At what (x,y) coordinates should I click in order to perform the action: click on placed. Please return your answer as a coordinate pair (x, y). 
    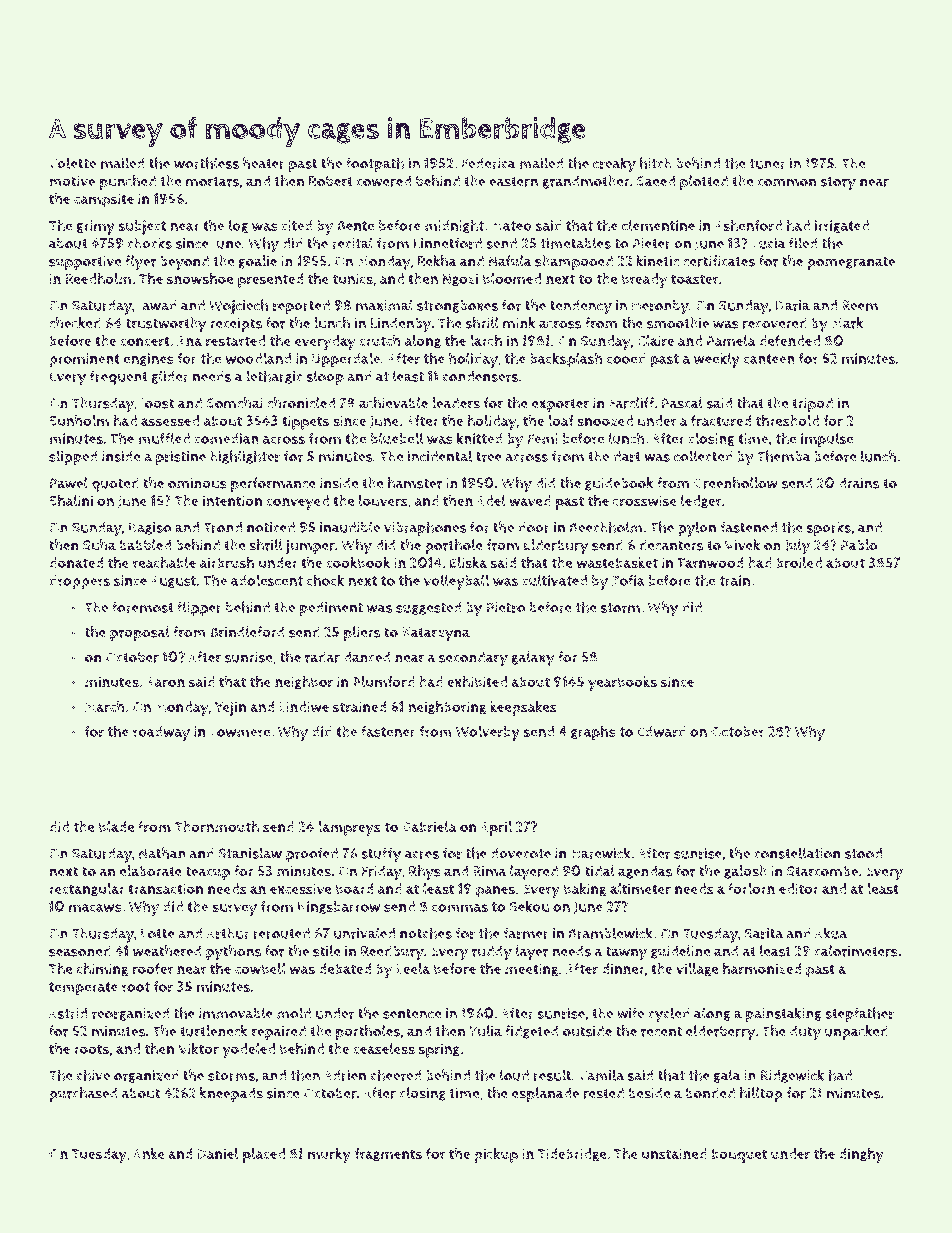
    Looking at the image, I should click on (264, 1155).
